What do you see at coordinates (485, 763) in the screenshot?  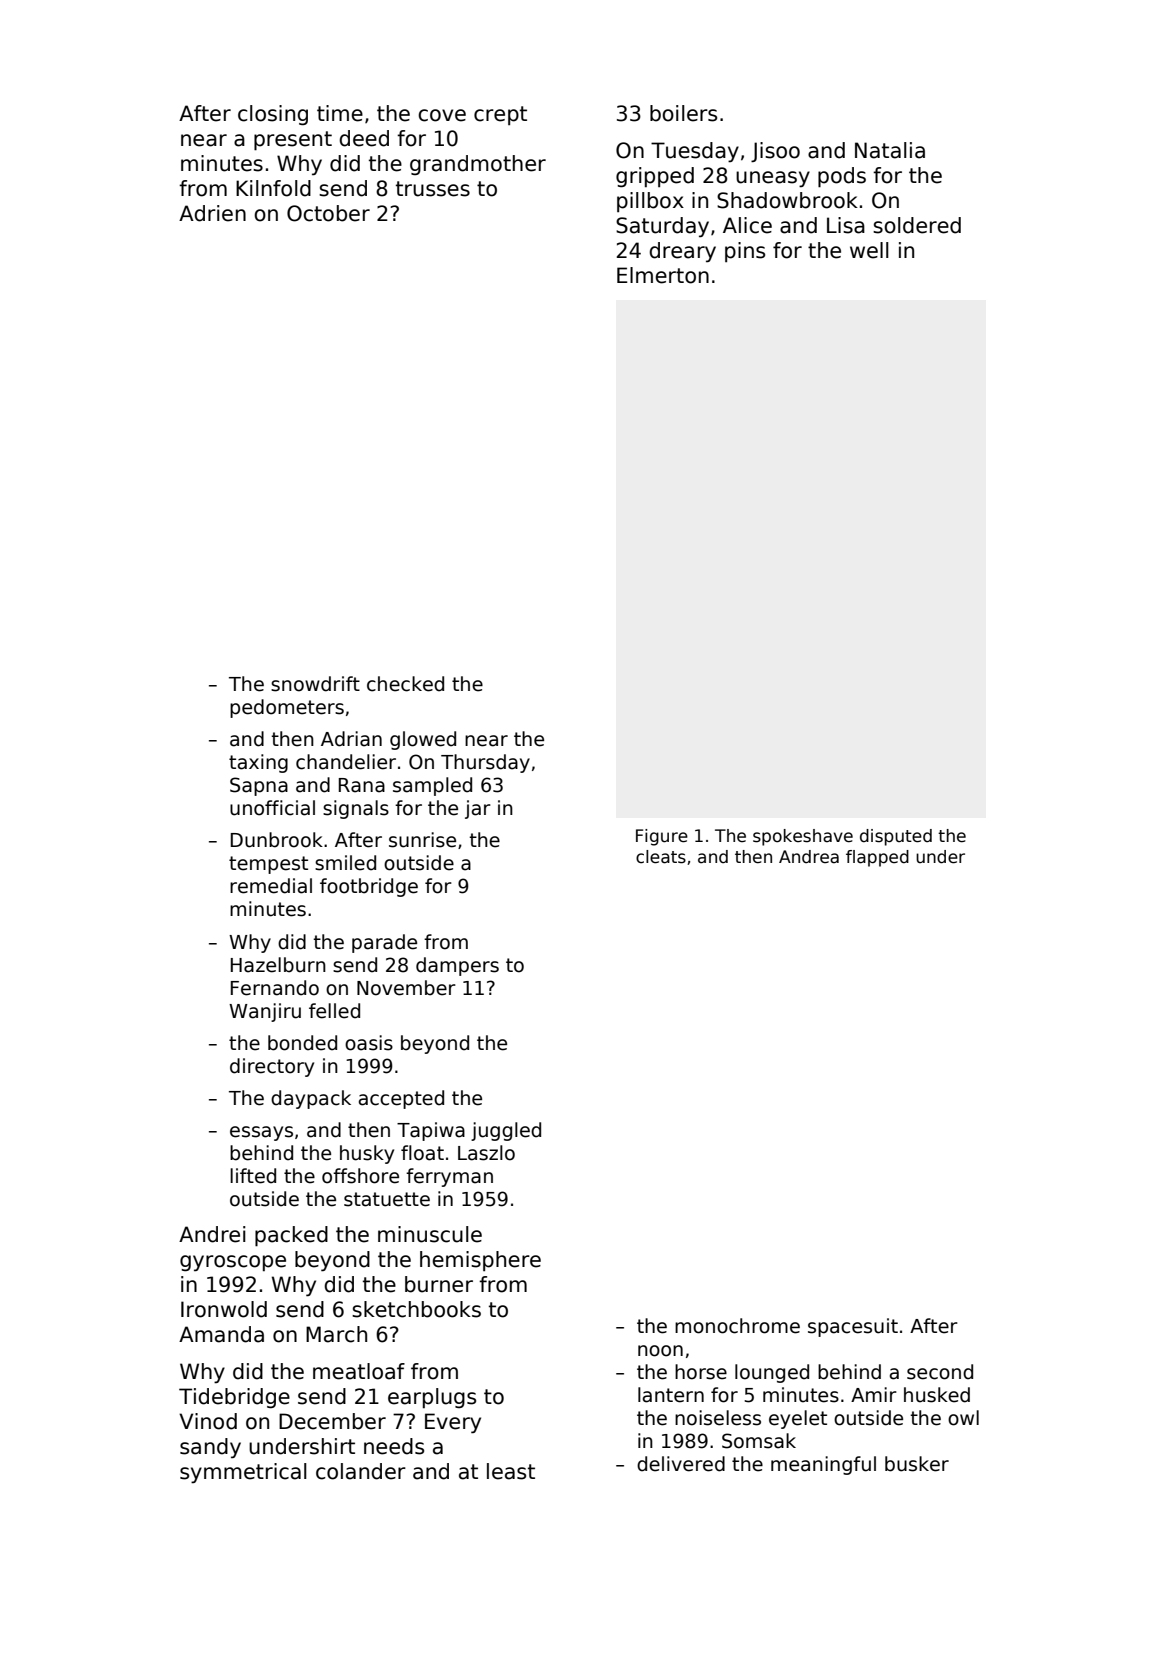 I see `Thursday` at bounding box center [485, 763].
